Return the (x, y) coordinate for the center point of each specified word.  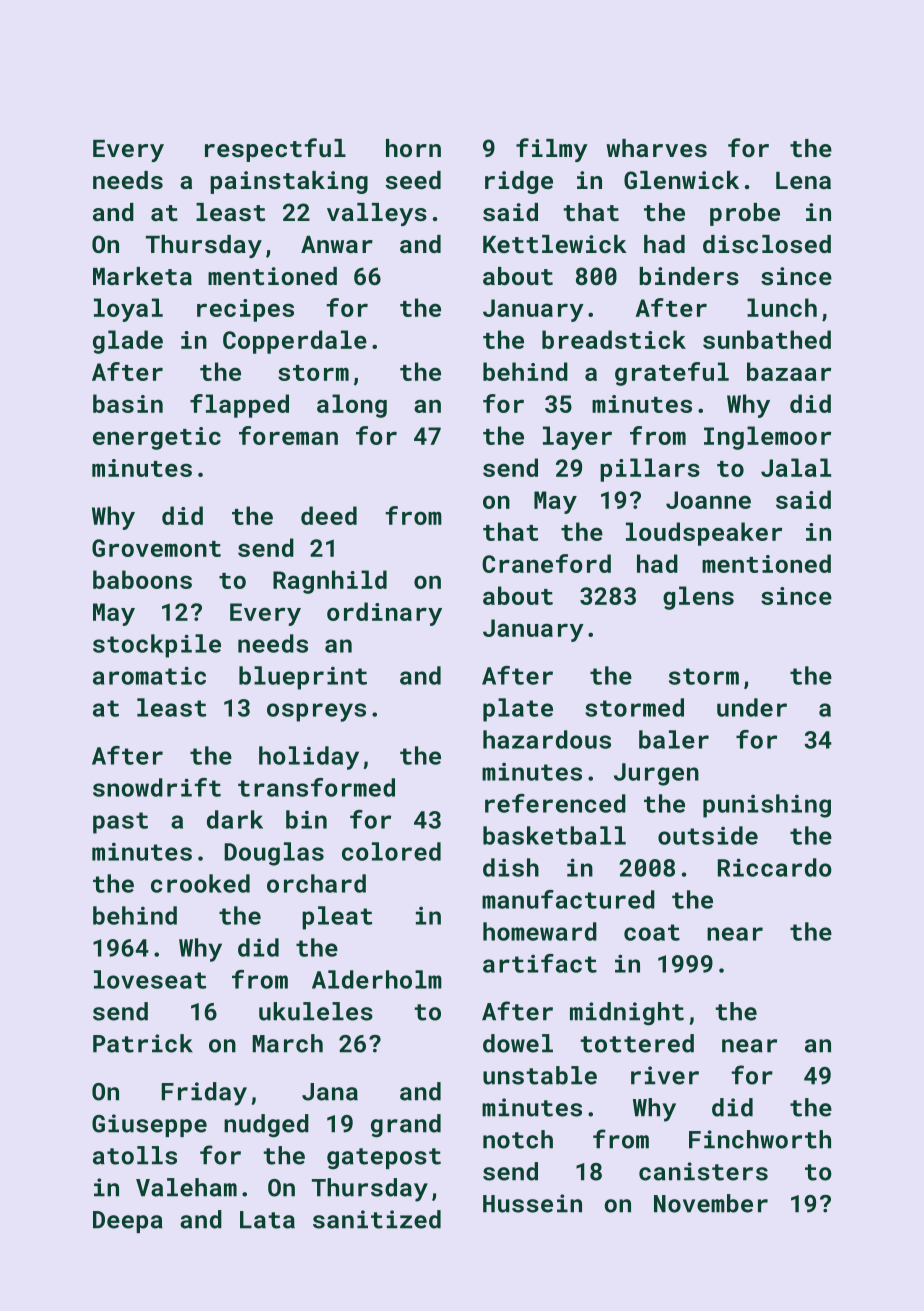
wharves (656, 148)
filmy (552, 150)
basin (128, 403)
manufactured (568, 899)
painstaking (289, 182)
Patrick (143, 1043)
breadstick (614, 339)
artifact (540, 963)
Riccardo (775, 867)
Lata (267, 1220)
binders (689, 276)
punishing (767, 806)
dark (235, 819)
